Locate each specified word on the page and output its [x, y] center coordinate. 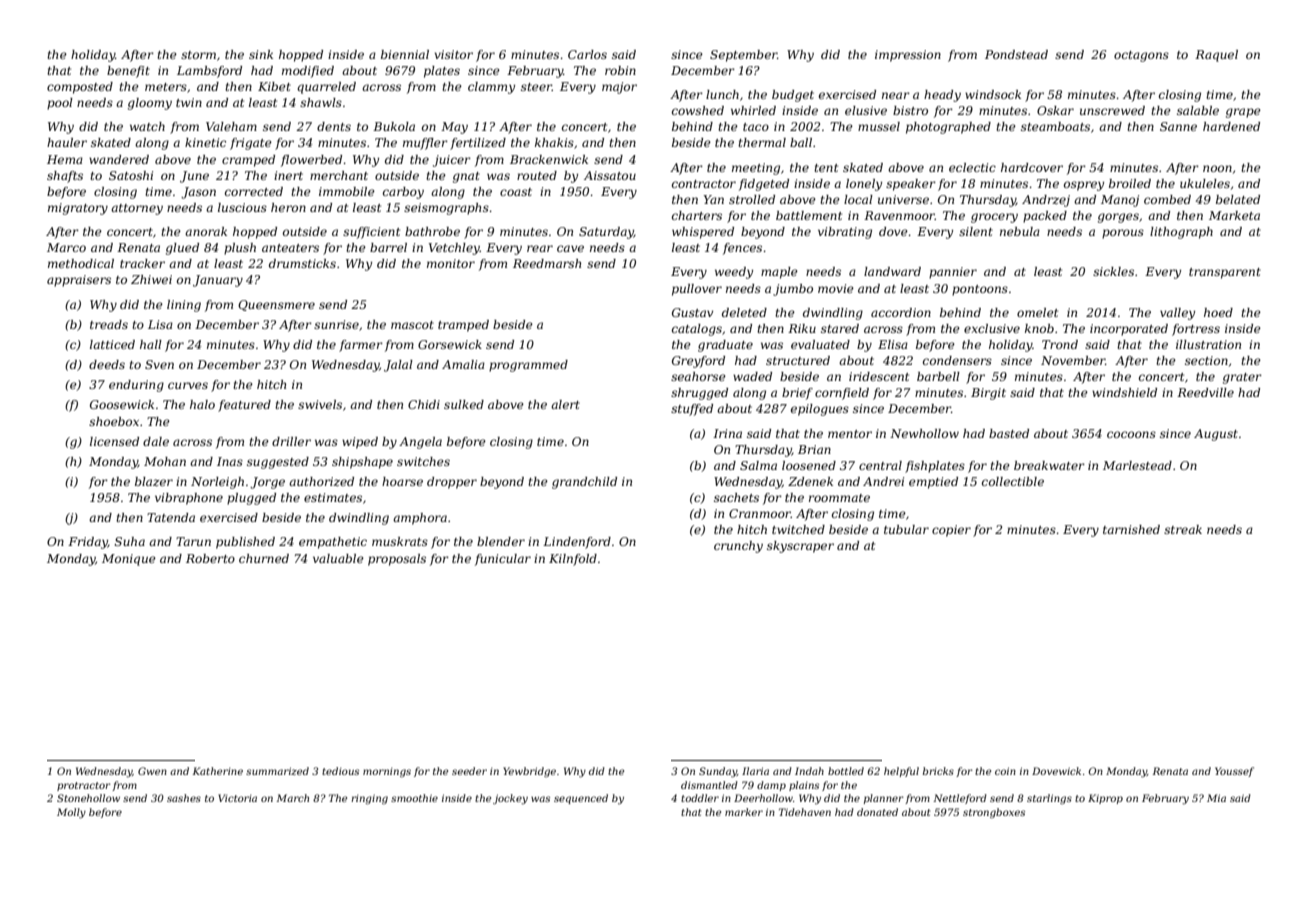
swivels [320, 404]
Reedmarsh [547, 263]
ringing [369, 799]
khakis [554, 142]
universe [903, 199]
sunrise [336, 324]
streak [1183, 529]
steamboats [1055, 126]
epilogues [820, 410]
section [1206, 360]
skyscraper [800, 547]
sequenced [581, 799]
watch [147, 126]
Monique [129, 560]
